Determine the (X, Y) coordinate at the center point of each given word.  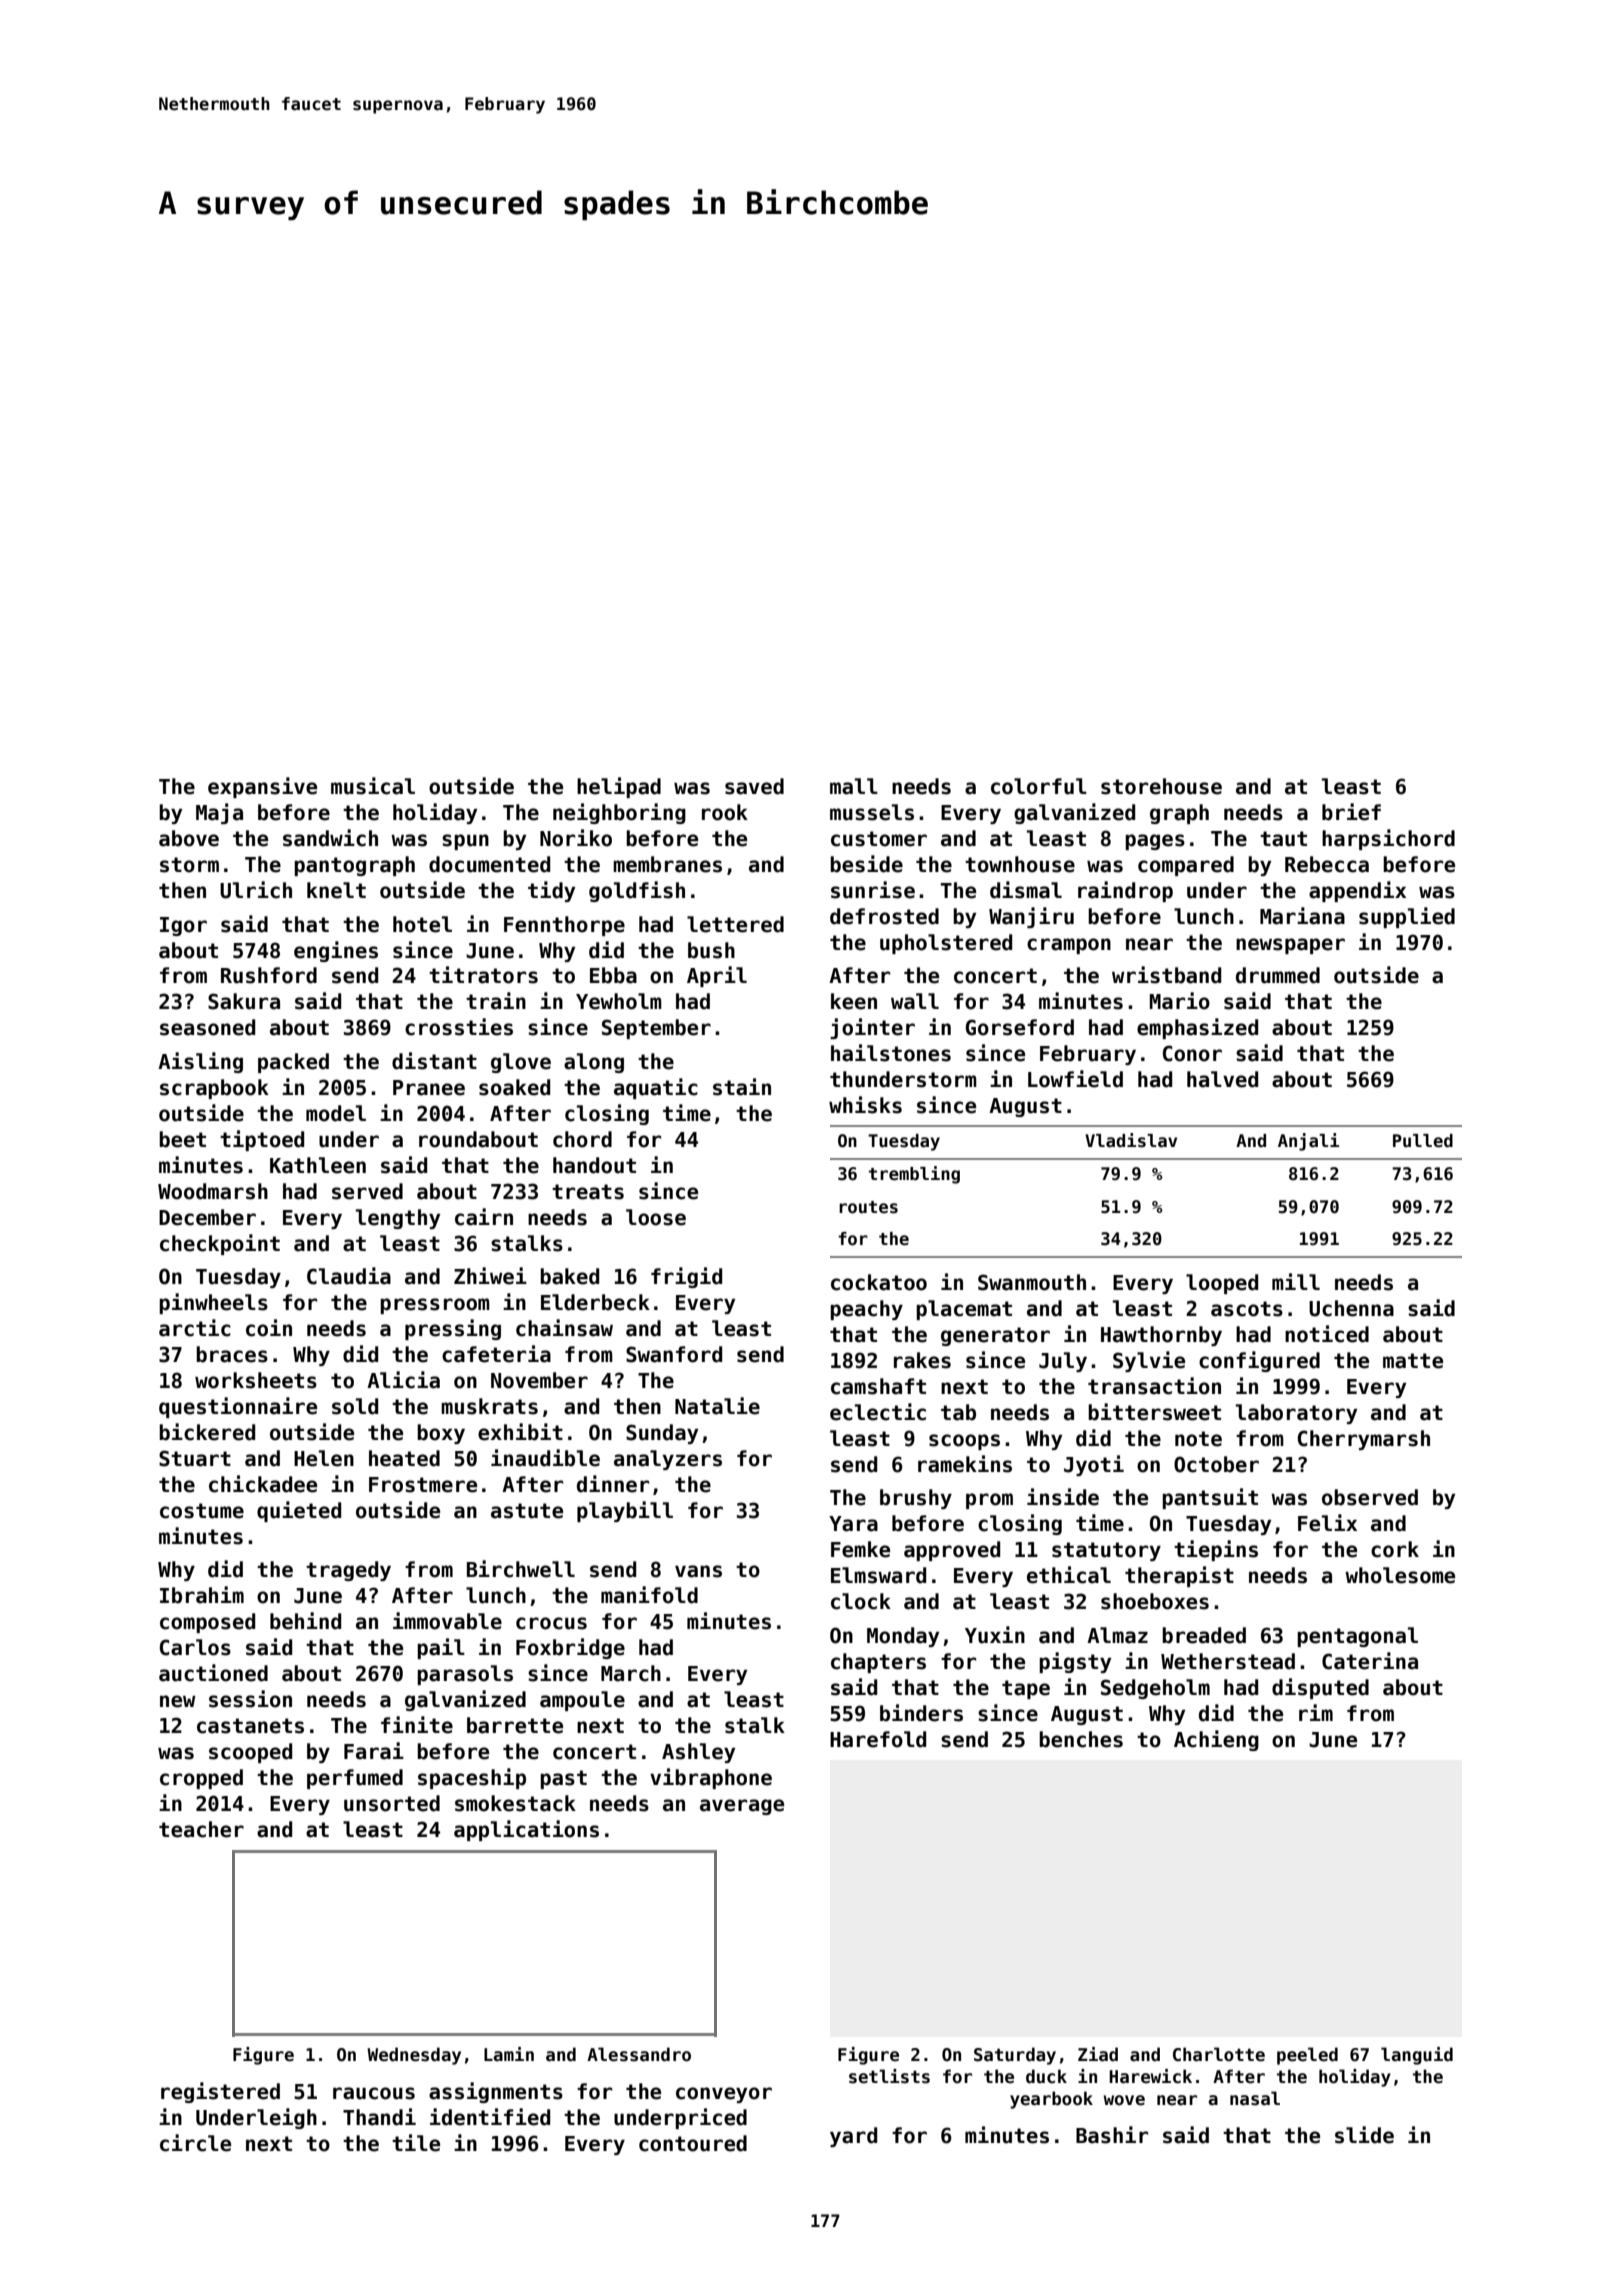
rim (1316, 1712)
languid (1417, 2056)
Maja (219, 813)
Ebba (613, 975)
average (742, 1807)
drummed (1278, 975)
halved (1222, 1079)
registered (220, 2092)
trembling (914, 1175)
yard (853, 2137)
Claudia (349, 1276)
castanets (250, 1726)
